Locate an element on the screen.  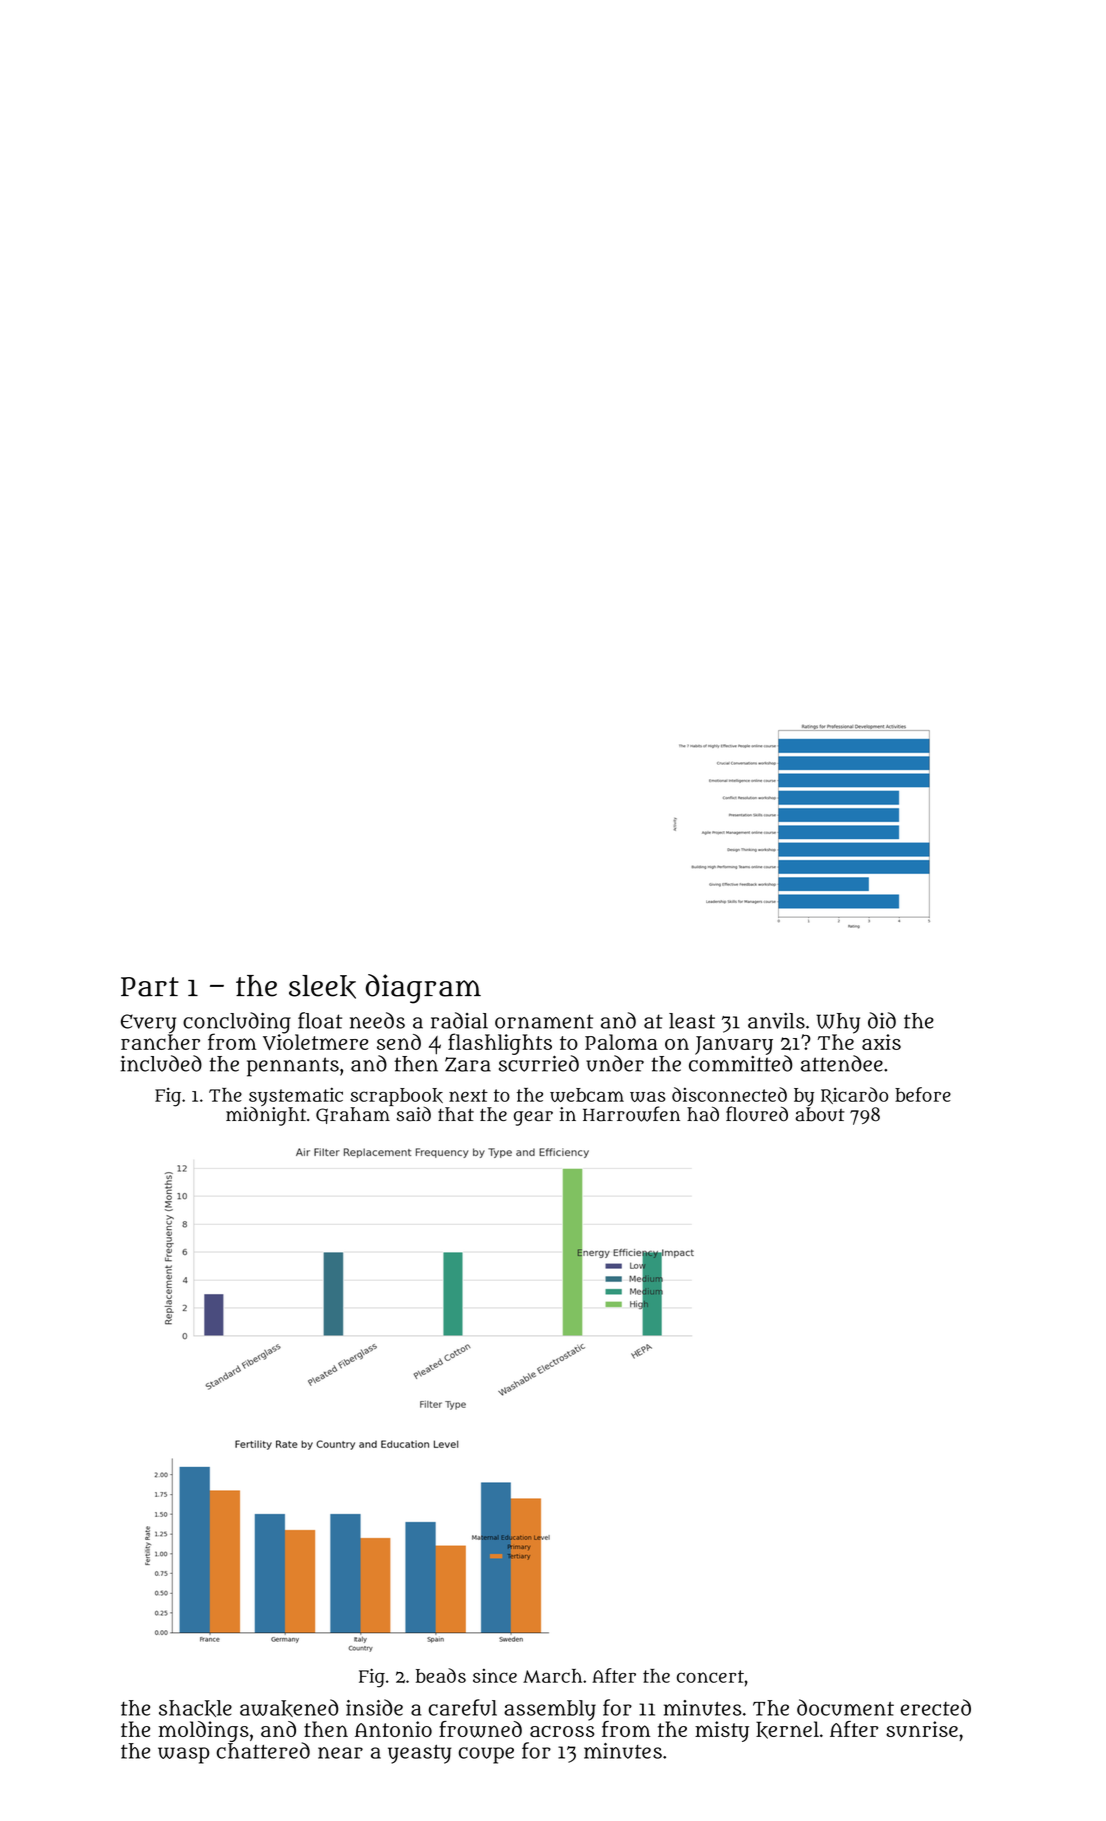
concert is located at coordinates (710, 1676).
